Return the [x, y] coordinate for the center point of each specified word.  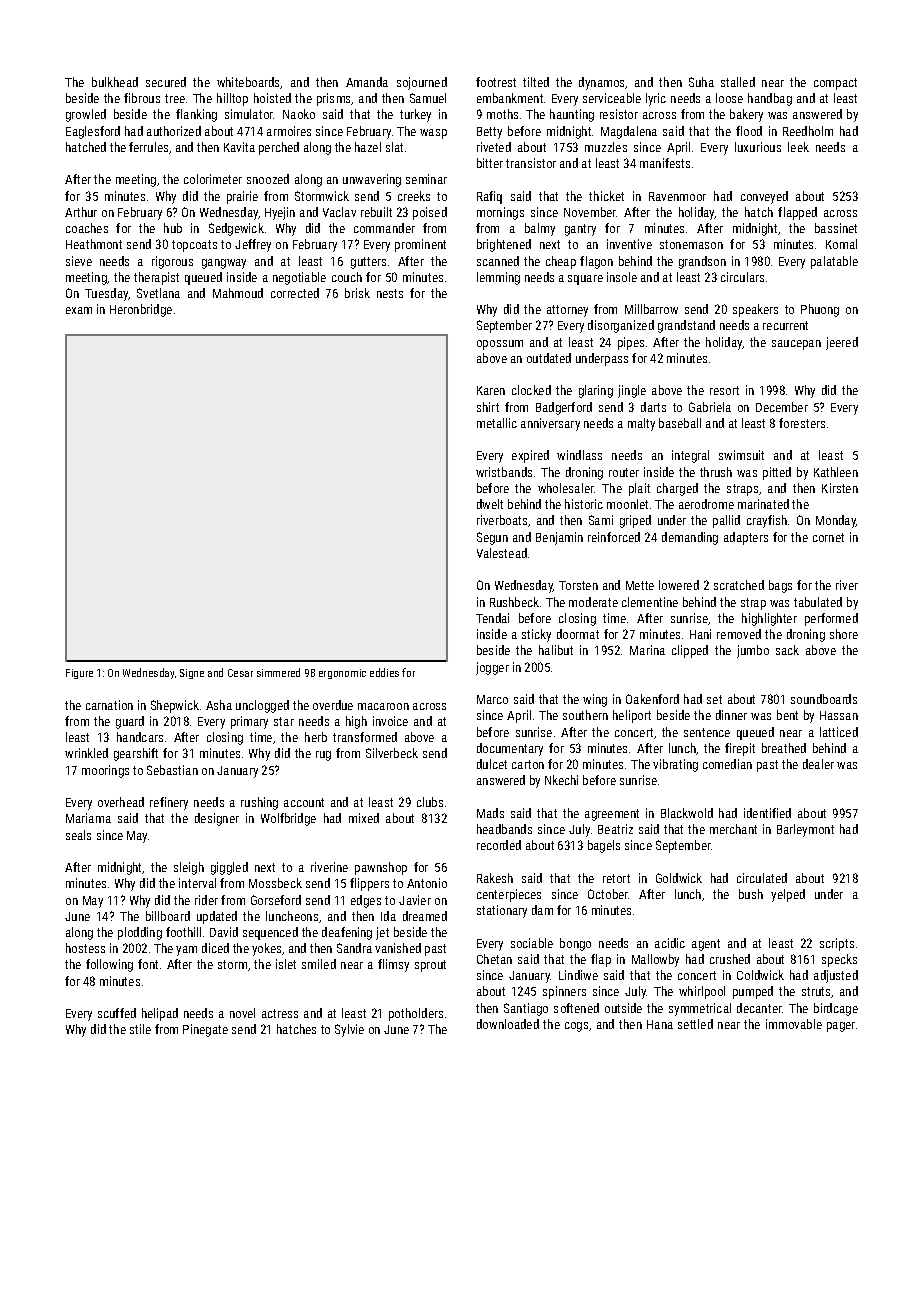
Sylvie [349, 1030]
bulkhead [115, 82]
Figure [79, 674]
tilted [536, 82]
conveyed [764, 197]
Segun [492, 538]
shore [844, 634]
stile [140, 1029]
